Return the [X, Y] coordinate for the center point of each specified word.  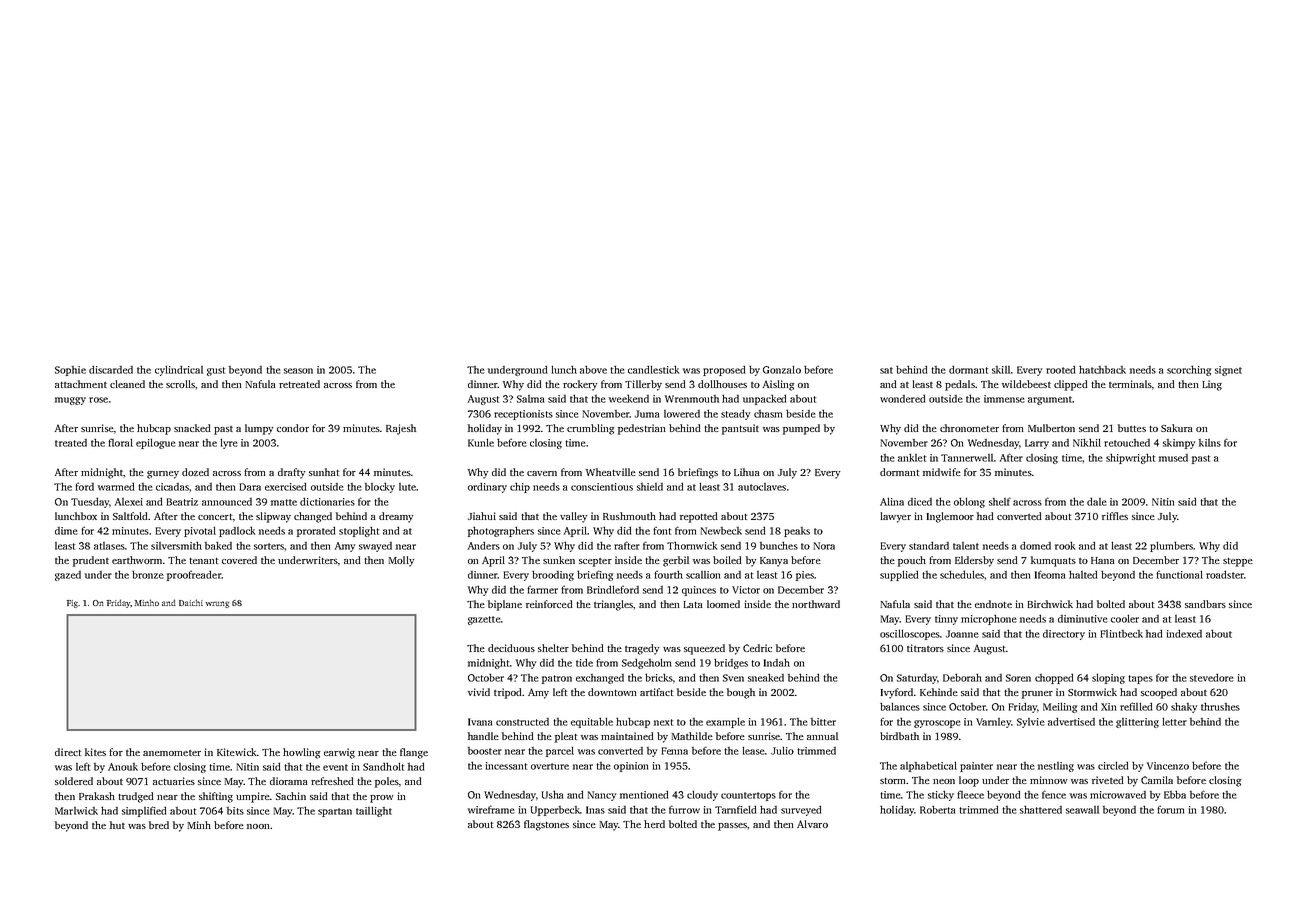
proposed [724, 370]
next [663, 722]
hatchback [1102, 369]
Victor [746, 590]
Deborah [962, 677]
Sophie [70, 371]
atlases [109, 546]
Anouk [123, 767]
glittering [1137, 723]
